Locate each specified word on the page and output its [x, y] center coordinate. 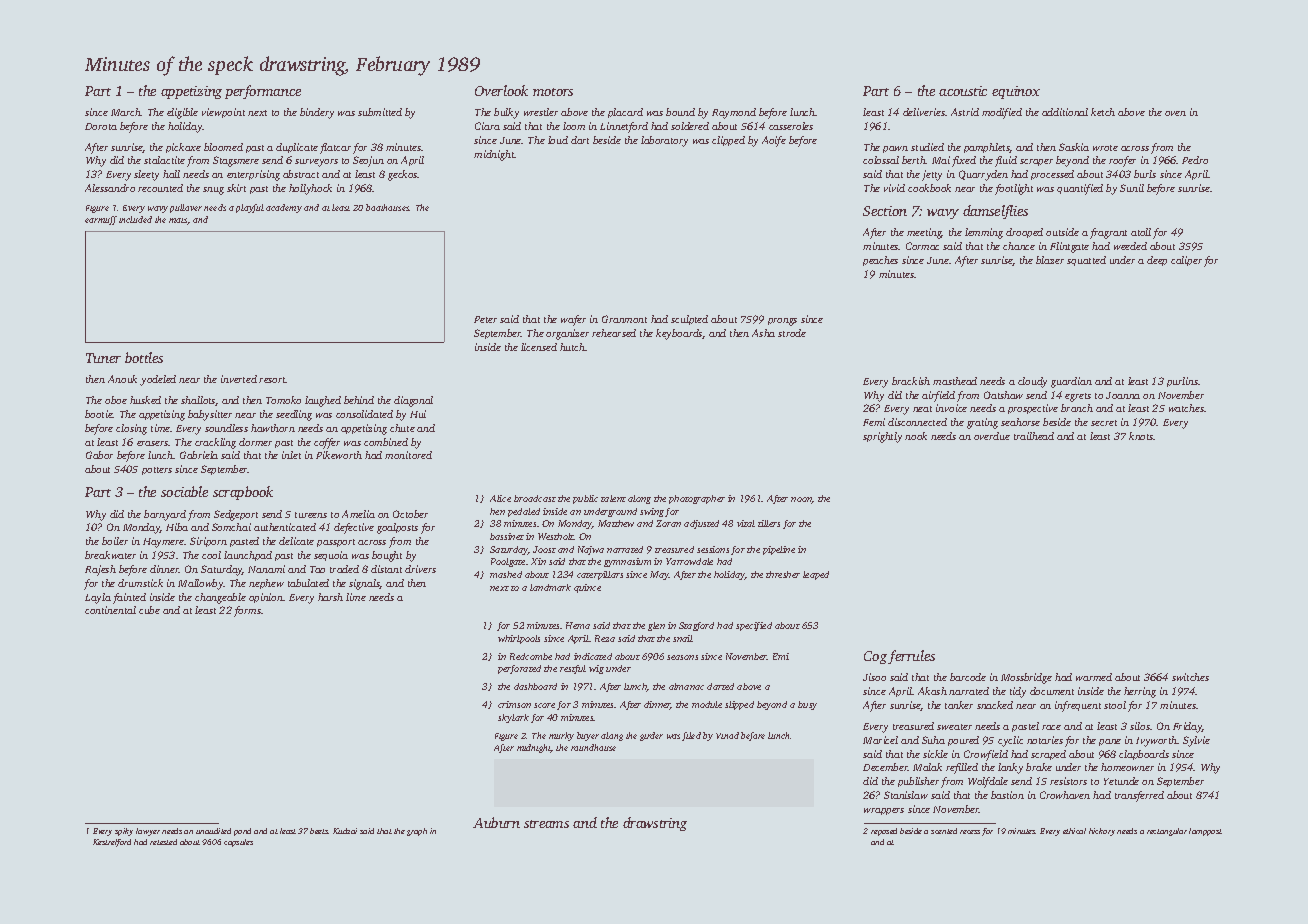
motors [553, 92]
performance [263, 92]
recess [970, 832]
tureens [311, 515]
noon [801, 500]
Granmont [624, 319]
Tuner [103, 358]
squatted [1086, 261]
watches [1186, 408]
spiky [124, 832]
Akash [932, 691]
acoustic [963, 91]
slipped [739, 705]
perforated [519, 669]
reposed [884, 832]
